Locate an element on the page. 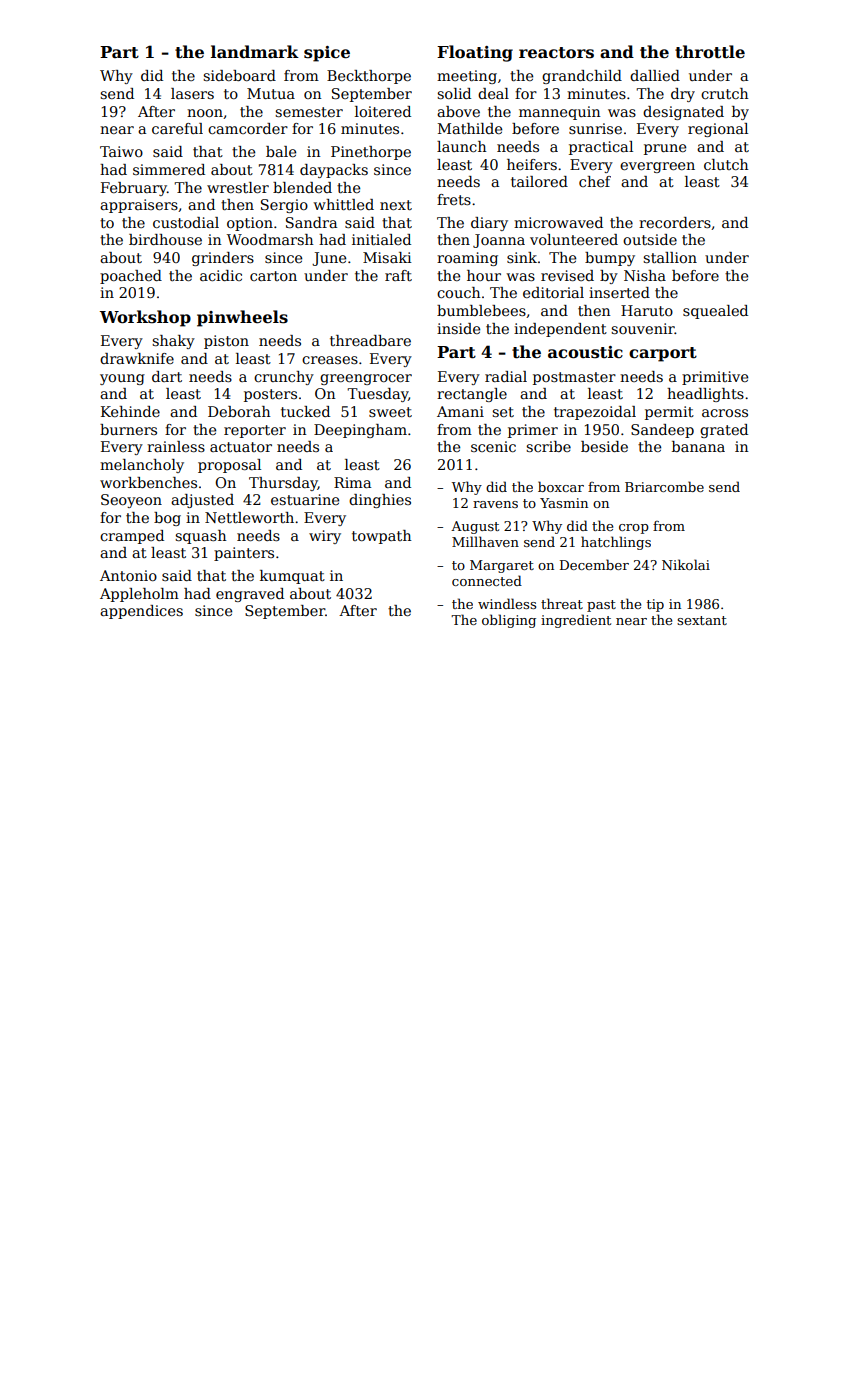 This document has height=1400, width=849. landmark is located at coordinates (255, 51).
